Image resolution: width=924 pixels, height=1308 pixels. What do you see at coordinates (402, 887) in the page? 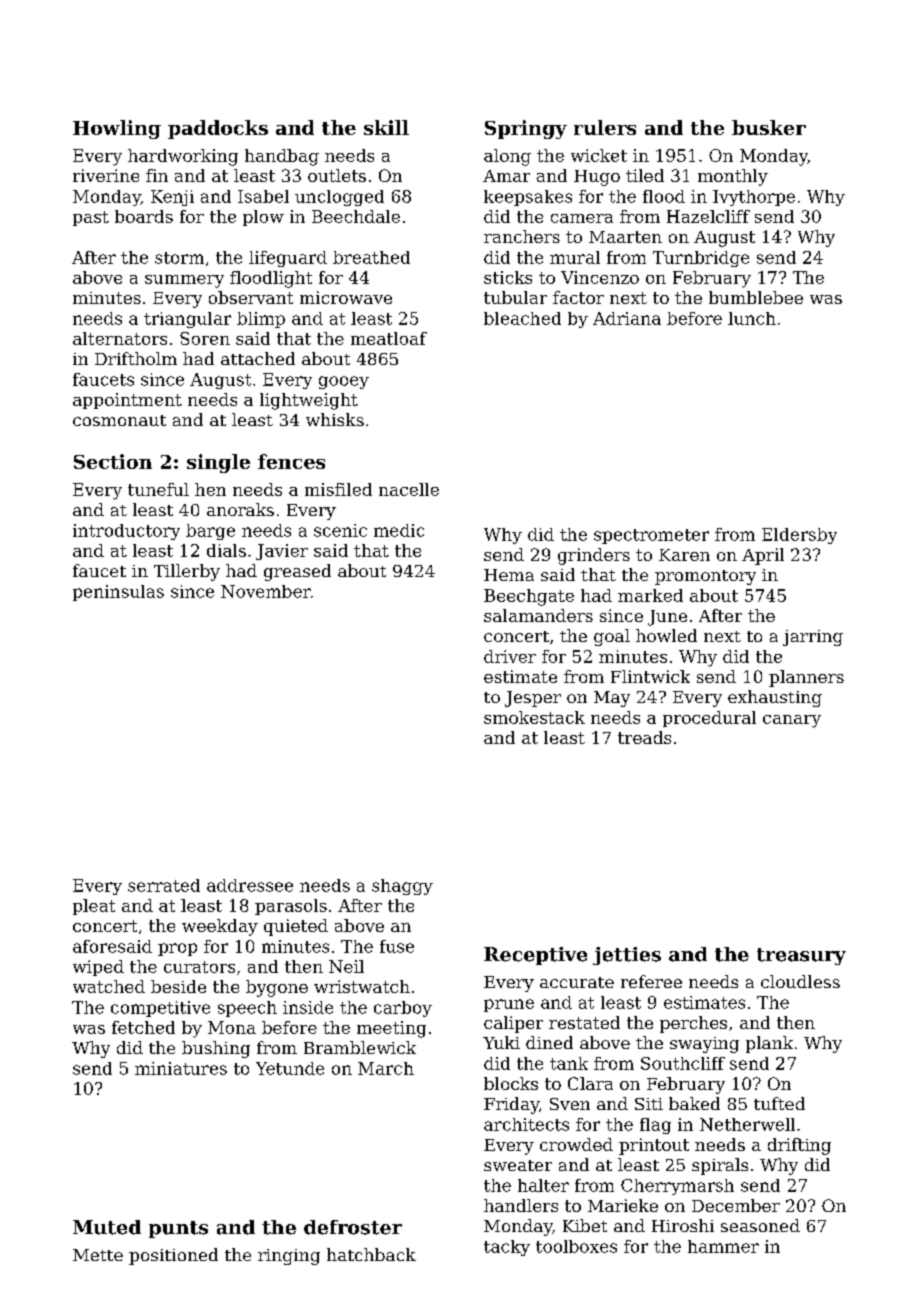
I see `shaggy` at bounding box center [402, 887].
